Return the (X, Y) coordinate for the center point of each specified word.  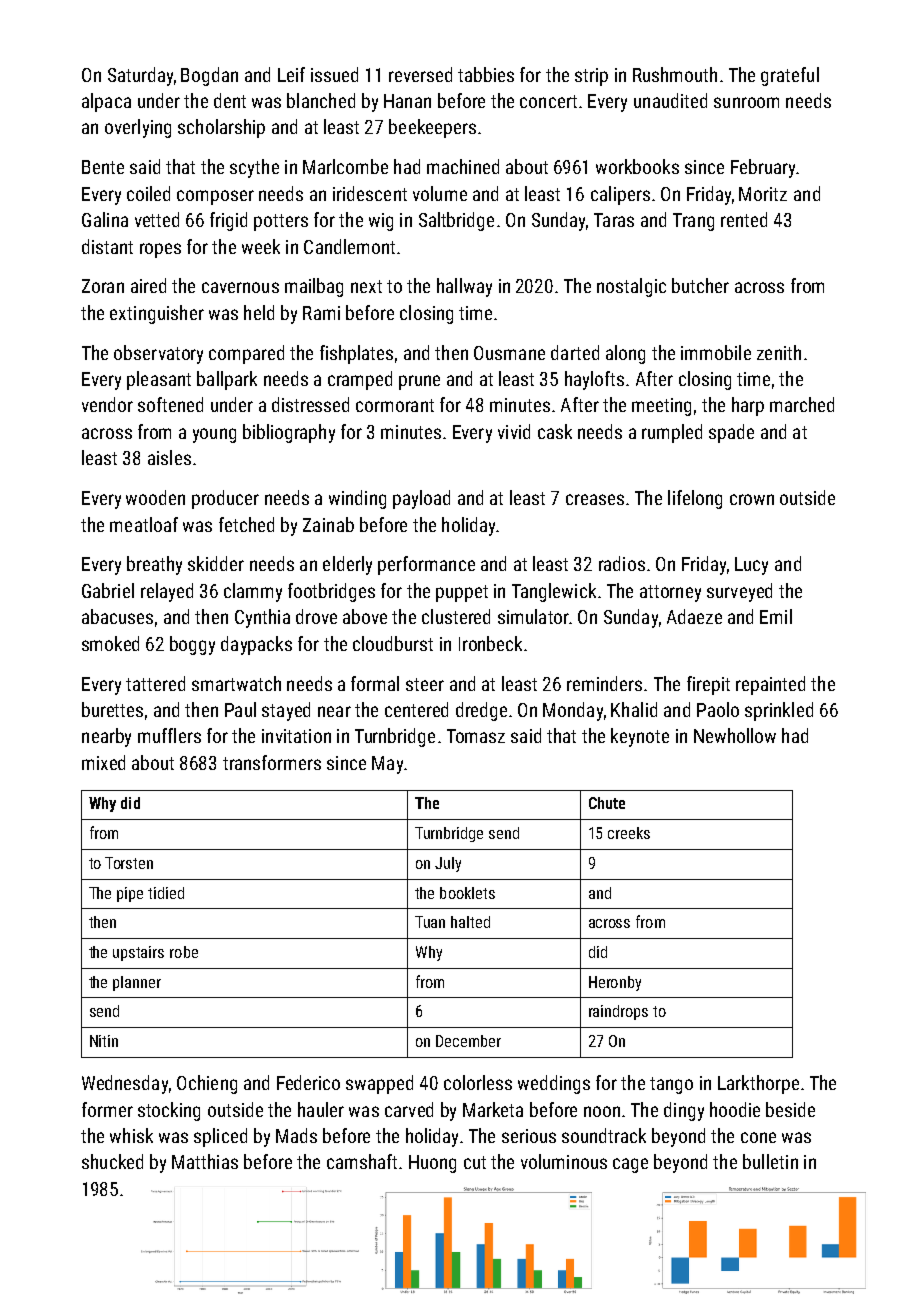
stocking (169, 1111)
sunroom (746, 102)
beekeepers (432, 128)
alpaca (106, 102)
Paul (240, 709)
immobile (716, 352)
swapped (379, 1084)
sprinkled (779, 711)
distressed (310, 404)
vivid (514, 431)
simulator (533, 616)
